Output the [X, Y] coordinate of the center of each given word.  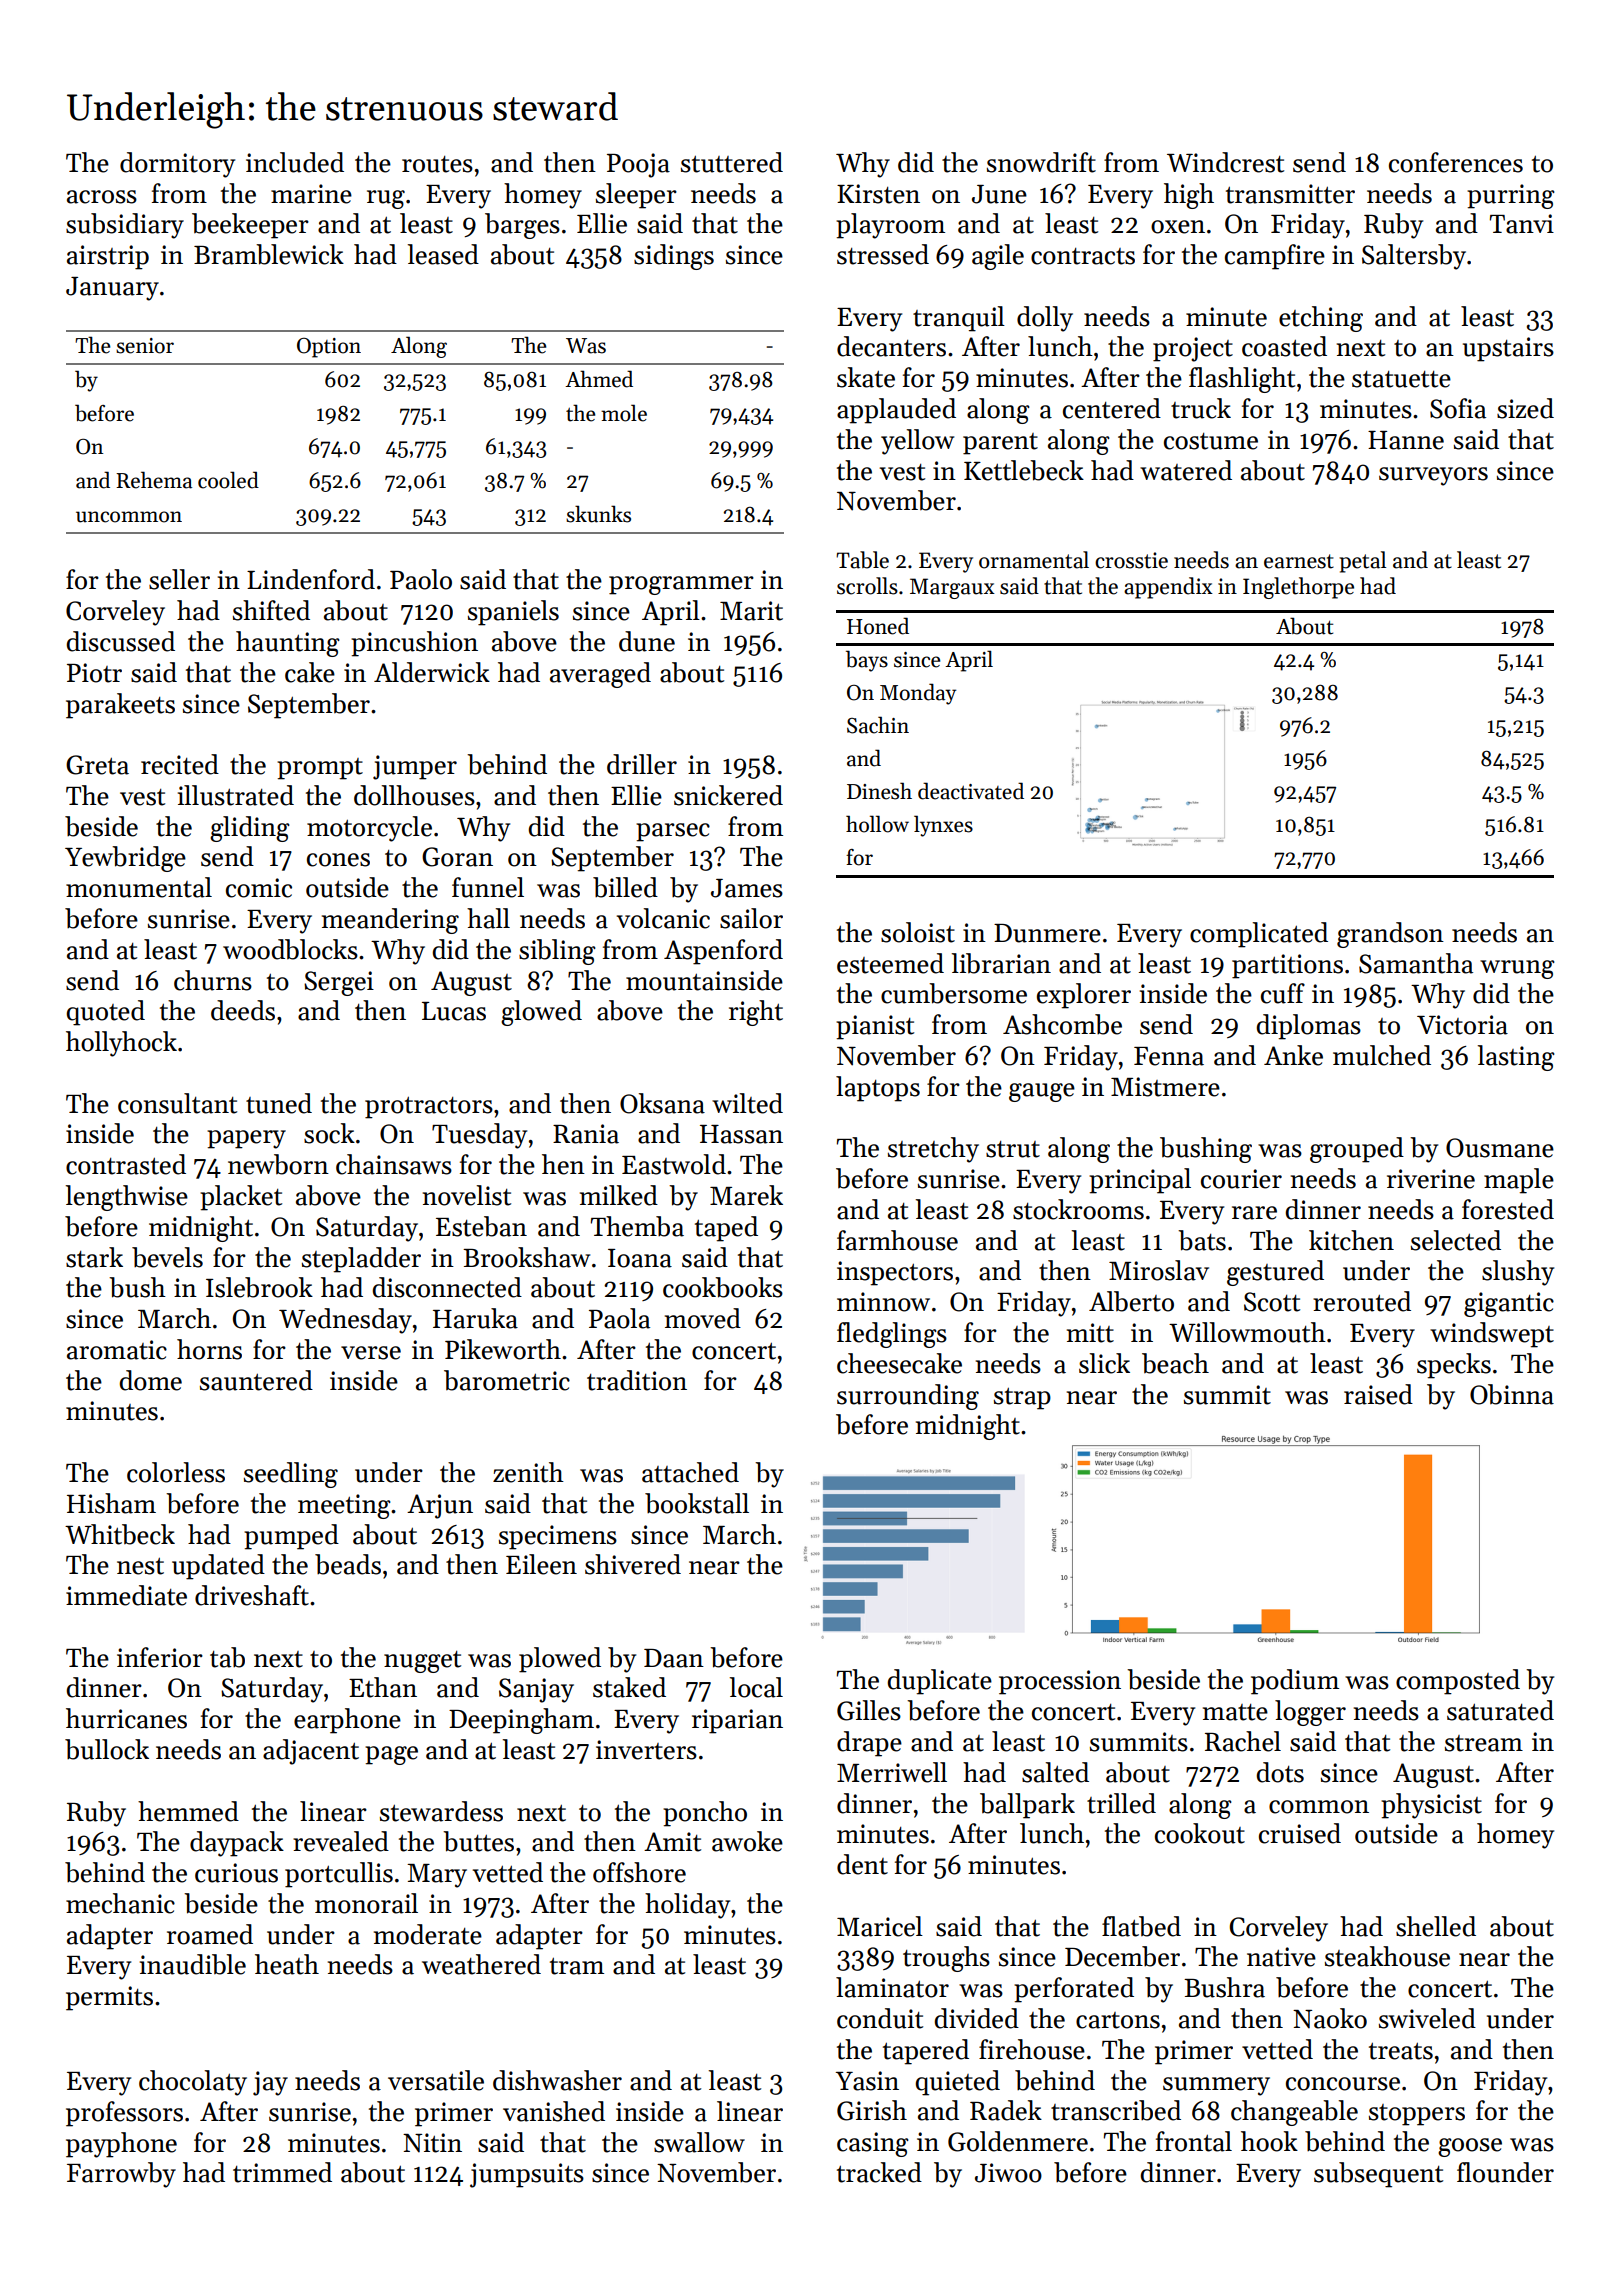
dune [647, 641]
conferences [1456, 162]
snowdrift [1041, 162]
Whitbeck [120, 1534]
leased [443, 254]
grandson [1390, 935]
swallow [699, 2142]
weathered [481, 1964]
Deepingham [521, 1721]
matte [1235, 1712]
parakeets [120, 706]
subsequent [1378, 2175]
